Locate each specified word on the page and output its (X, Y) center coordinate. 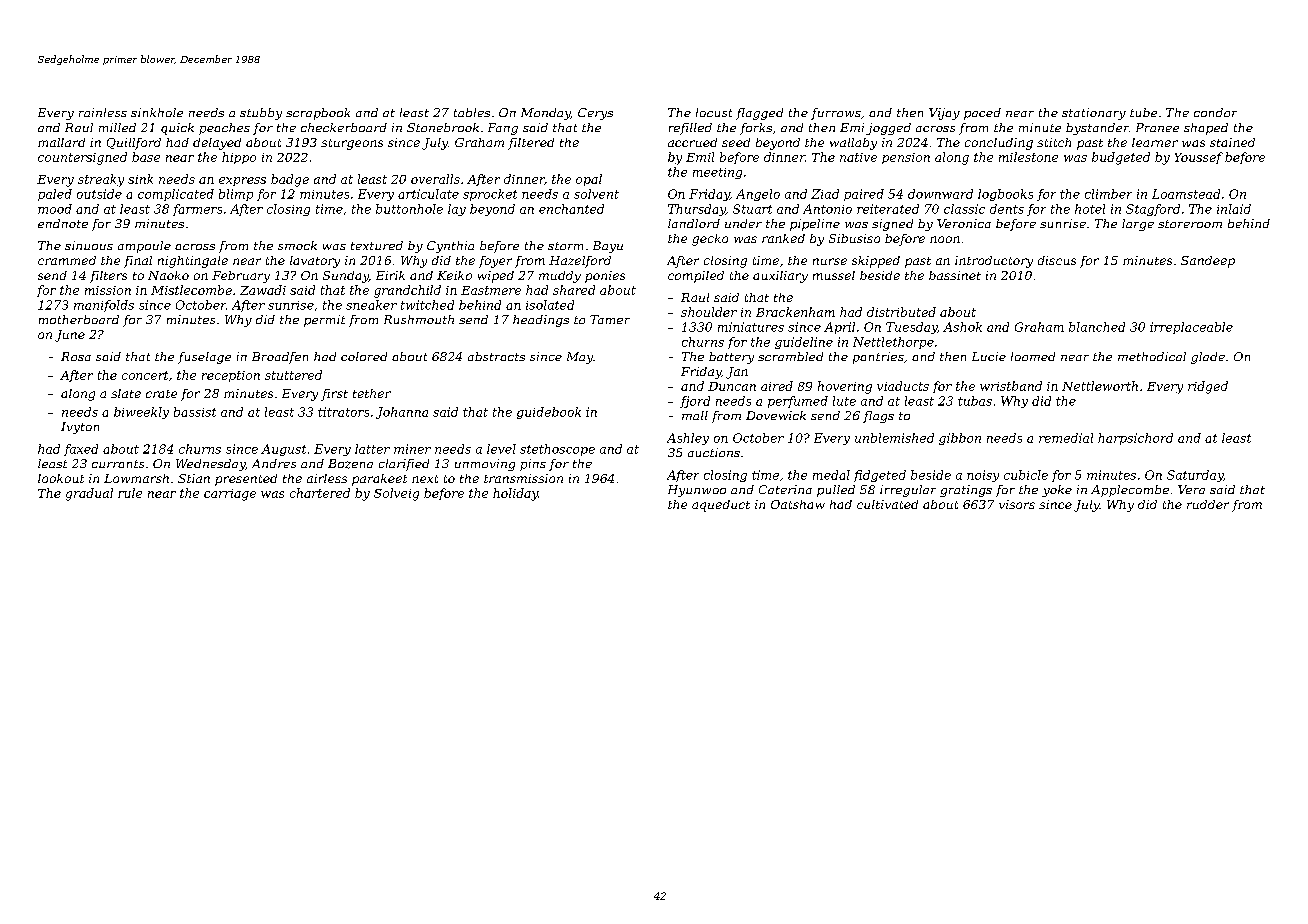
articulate (428, 194)
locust (714, 112)
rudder (1208, 504)
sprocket (490, 195)
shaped (1206, 129)
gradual (89, 494)
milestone (1028, 157)
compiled (696, 277)
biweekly (141, 413)
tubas (975, 401)
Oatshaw (798, 504)
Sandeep (1208, 262)
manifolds (104, 306)
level (501, 449)
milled (117, 127)
